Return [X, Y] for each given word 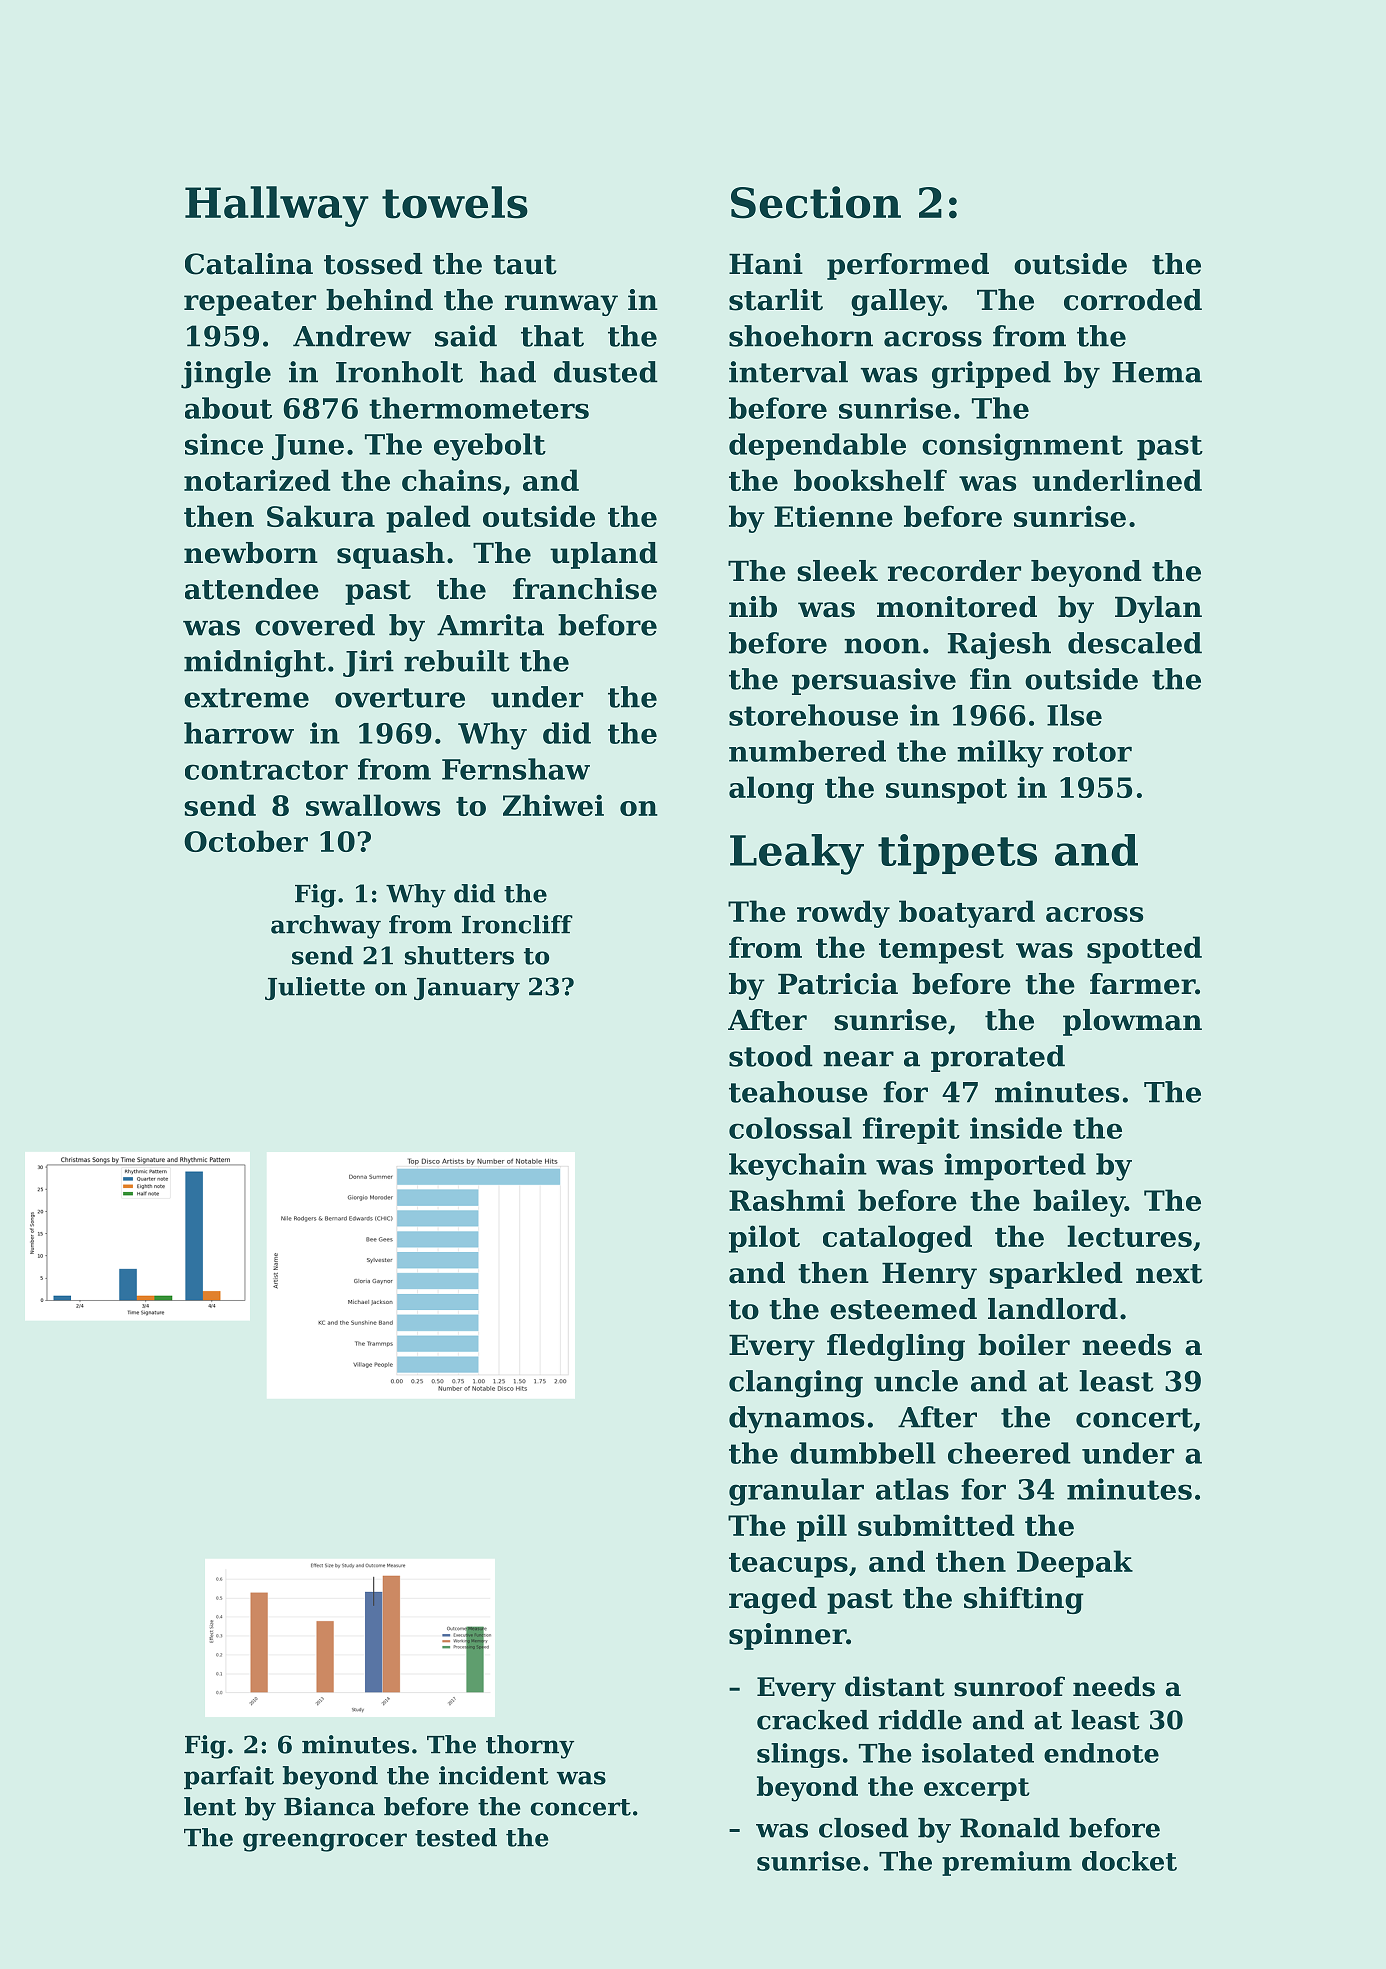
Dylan [1158, 609]
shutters [459, 955]
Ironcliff [517, 924]
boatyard [967, 914]
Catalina [249, 264]
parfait [229, 1777]
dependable [817, 447]
